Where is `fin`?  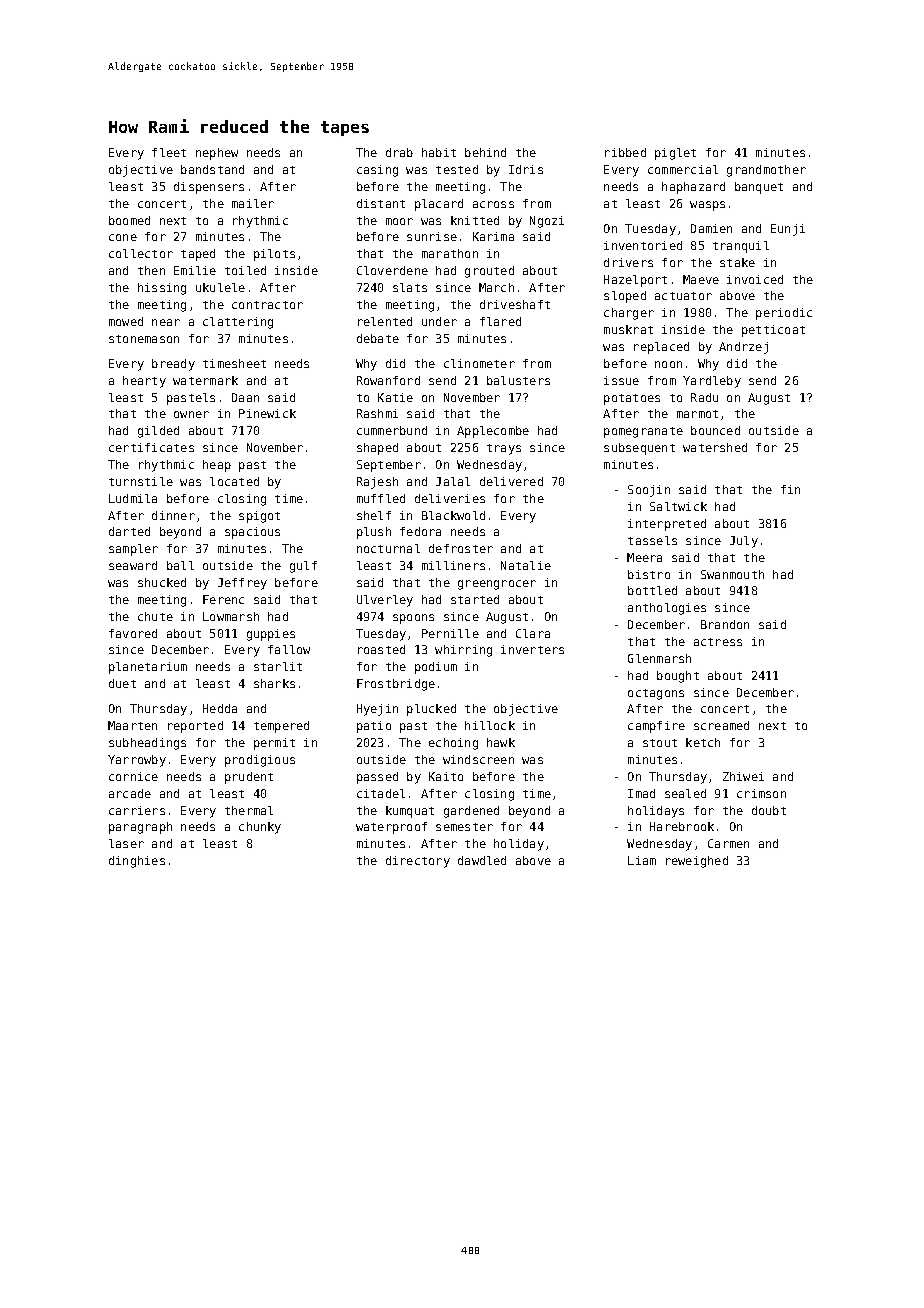
fin is located at coordinates (790, 489).
